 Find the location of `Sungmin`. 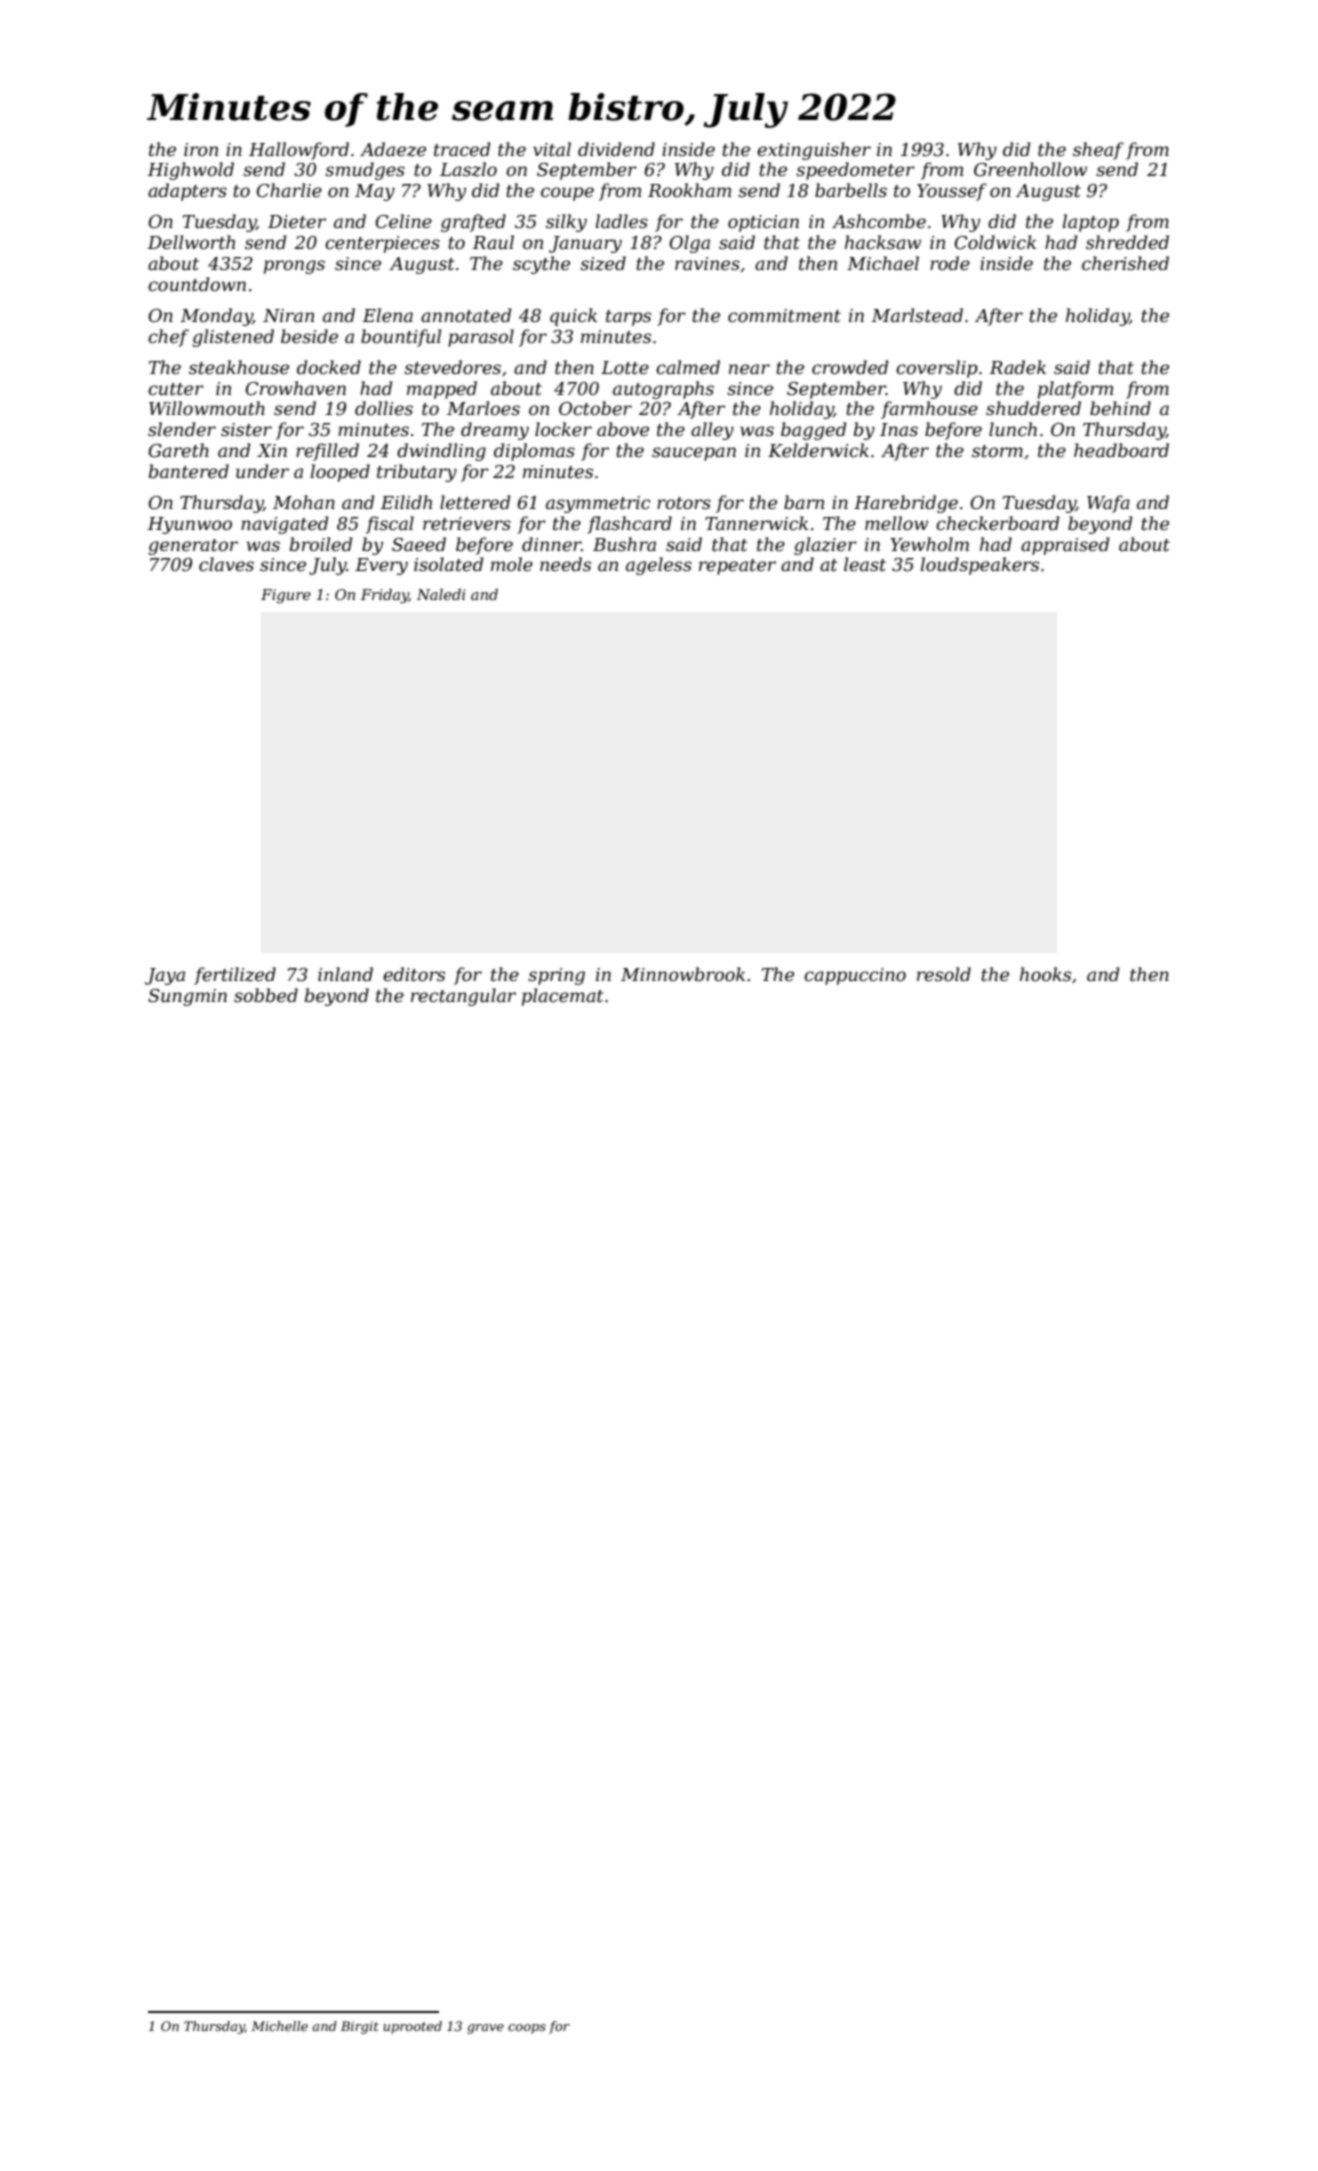

Sungmin is located at coordinates (187, 997).
